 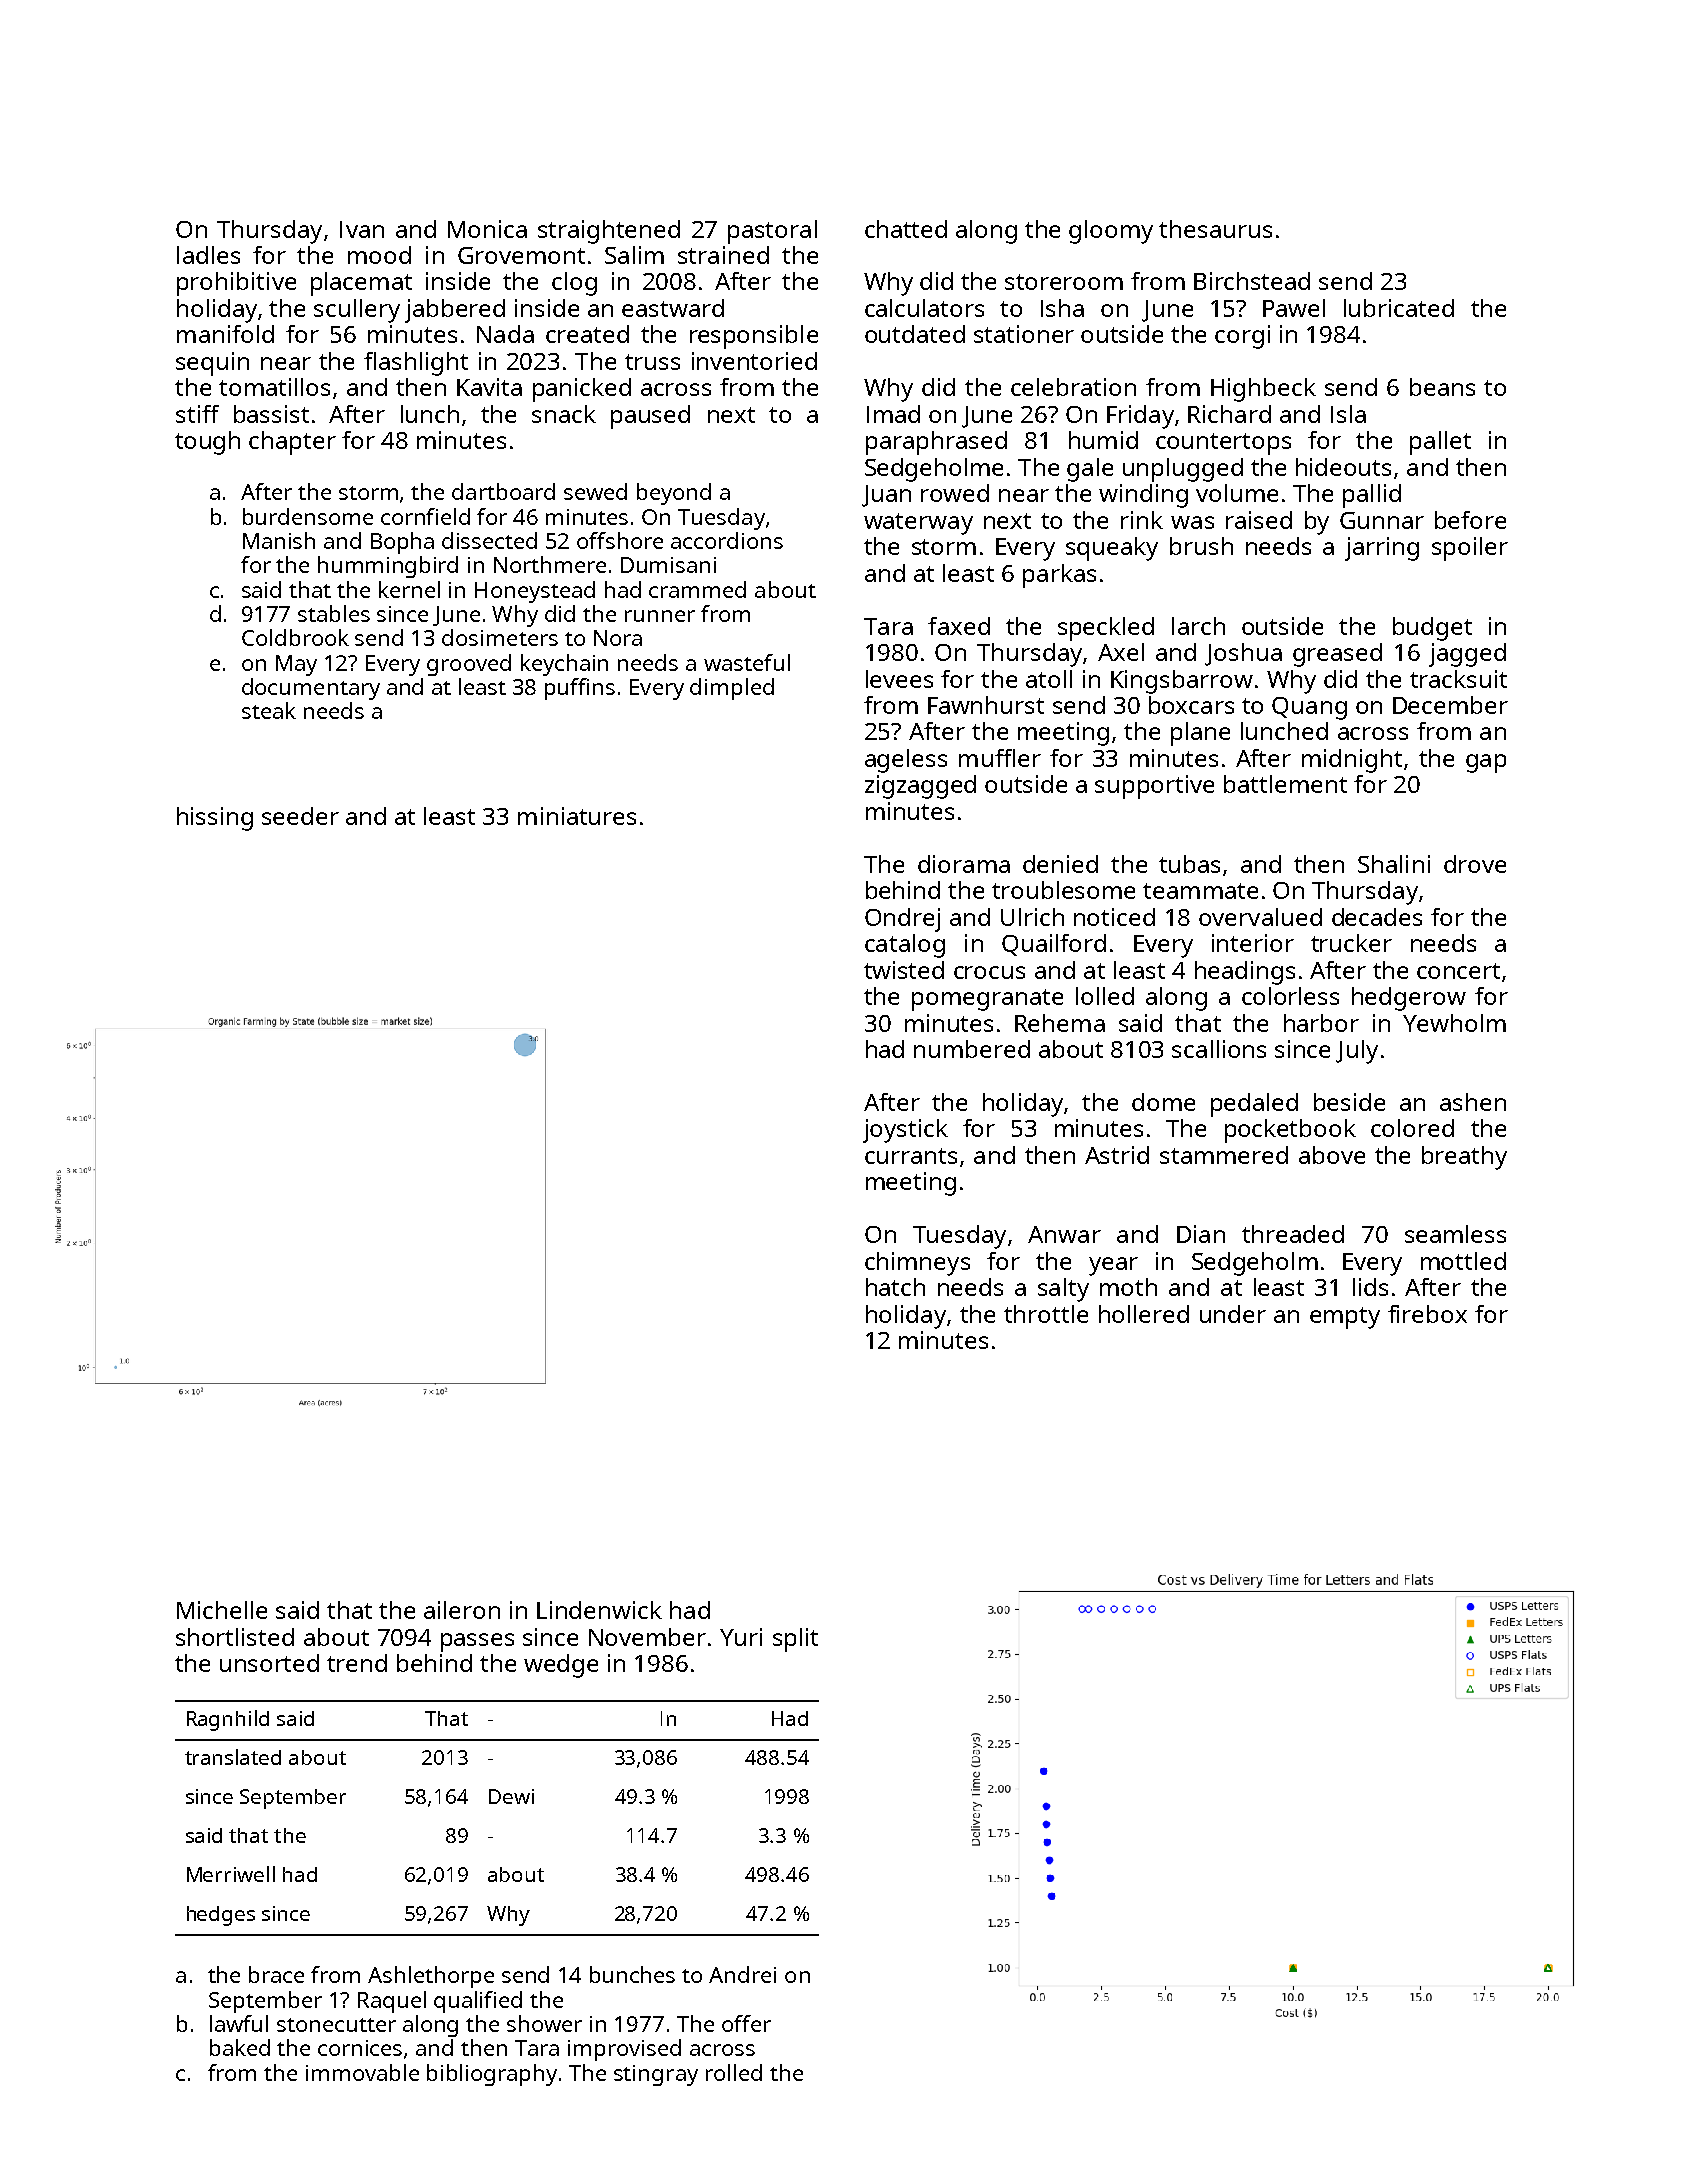 I want to click on documentary, so click(x=311, y=689).
